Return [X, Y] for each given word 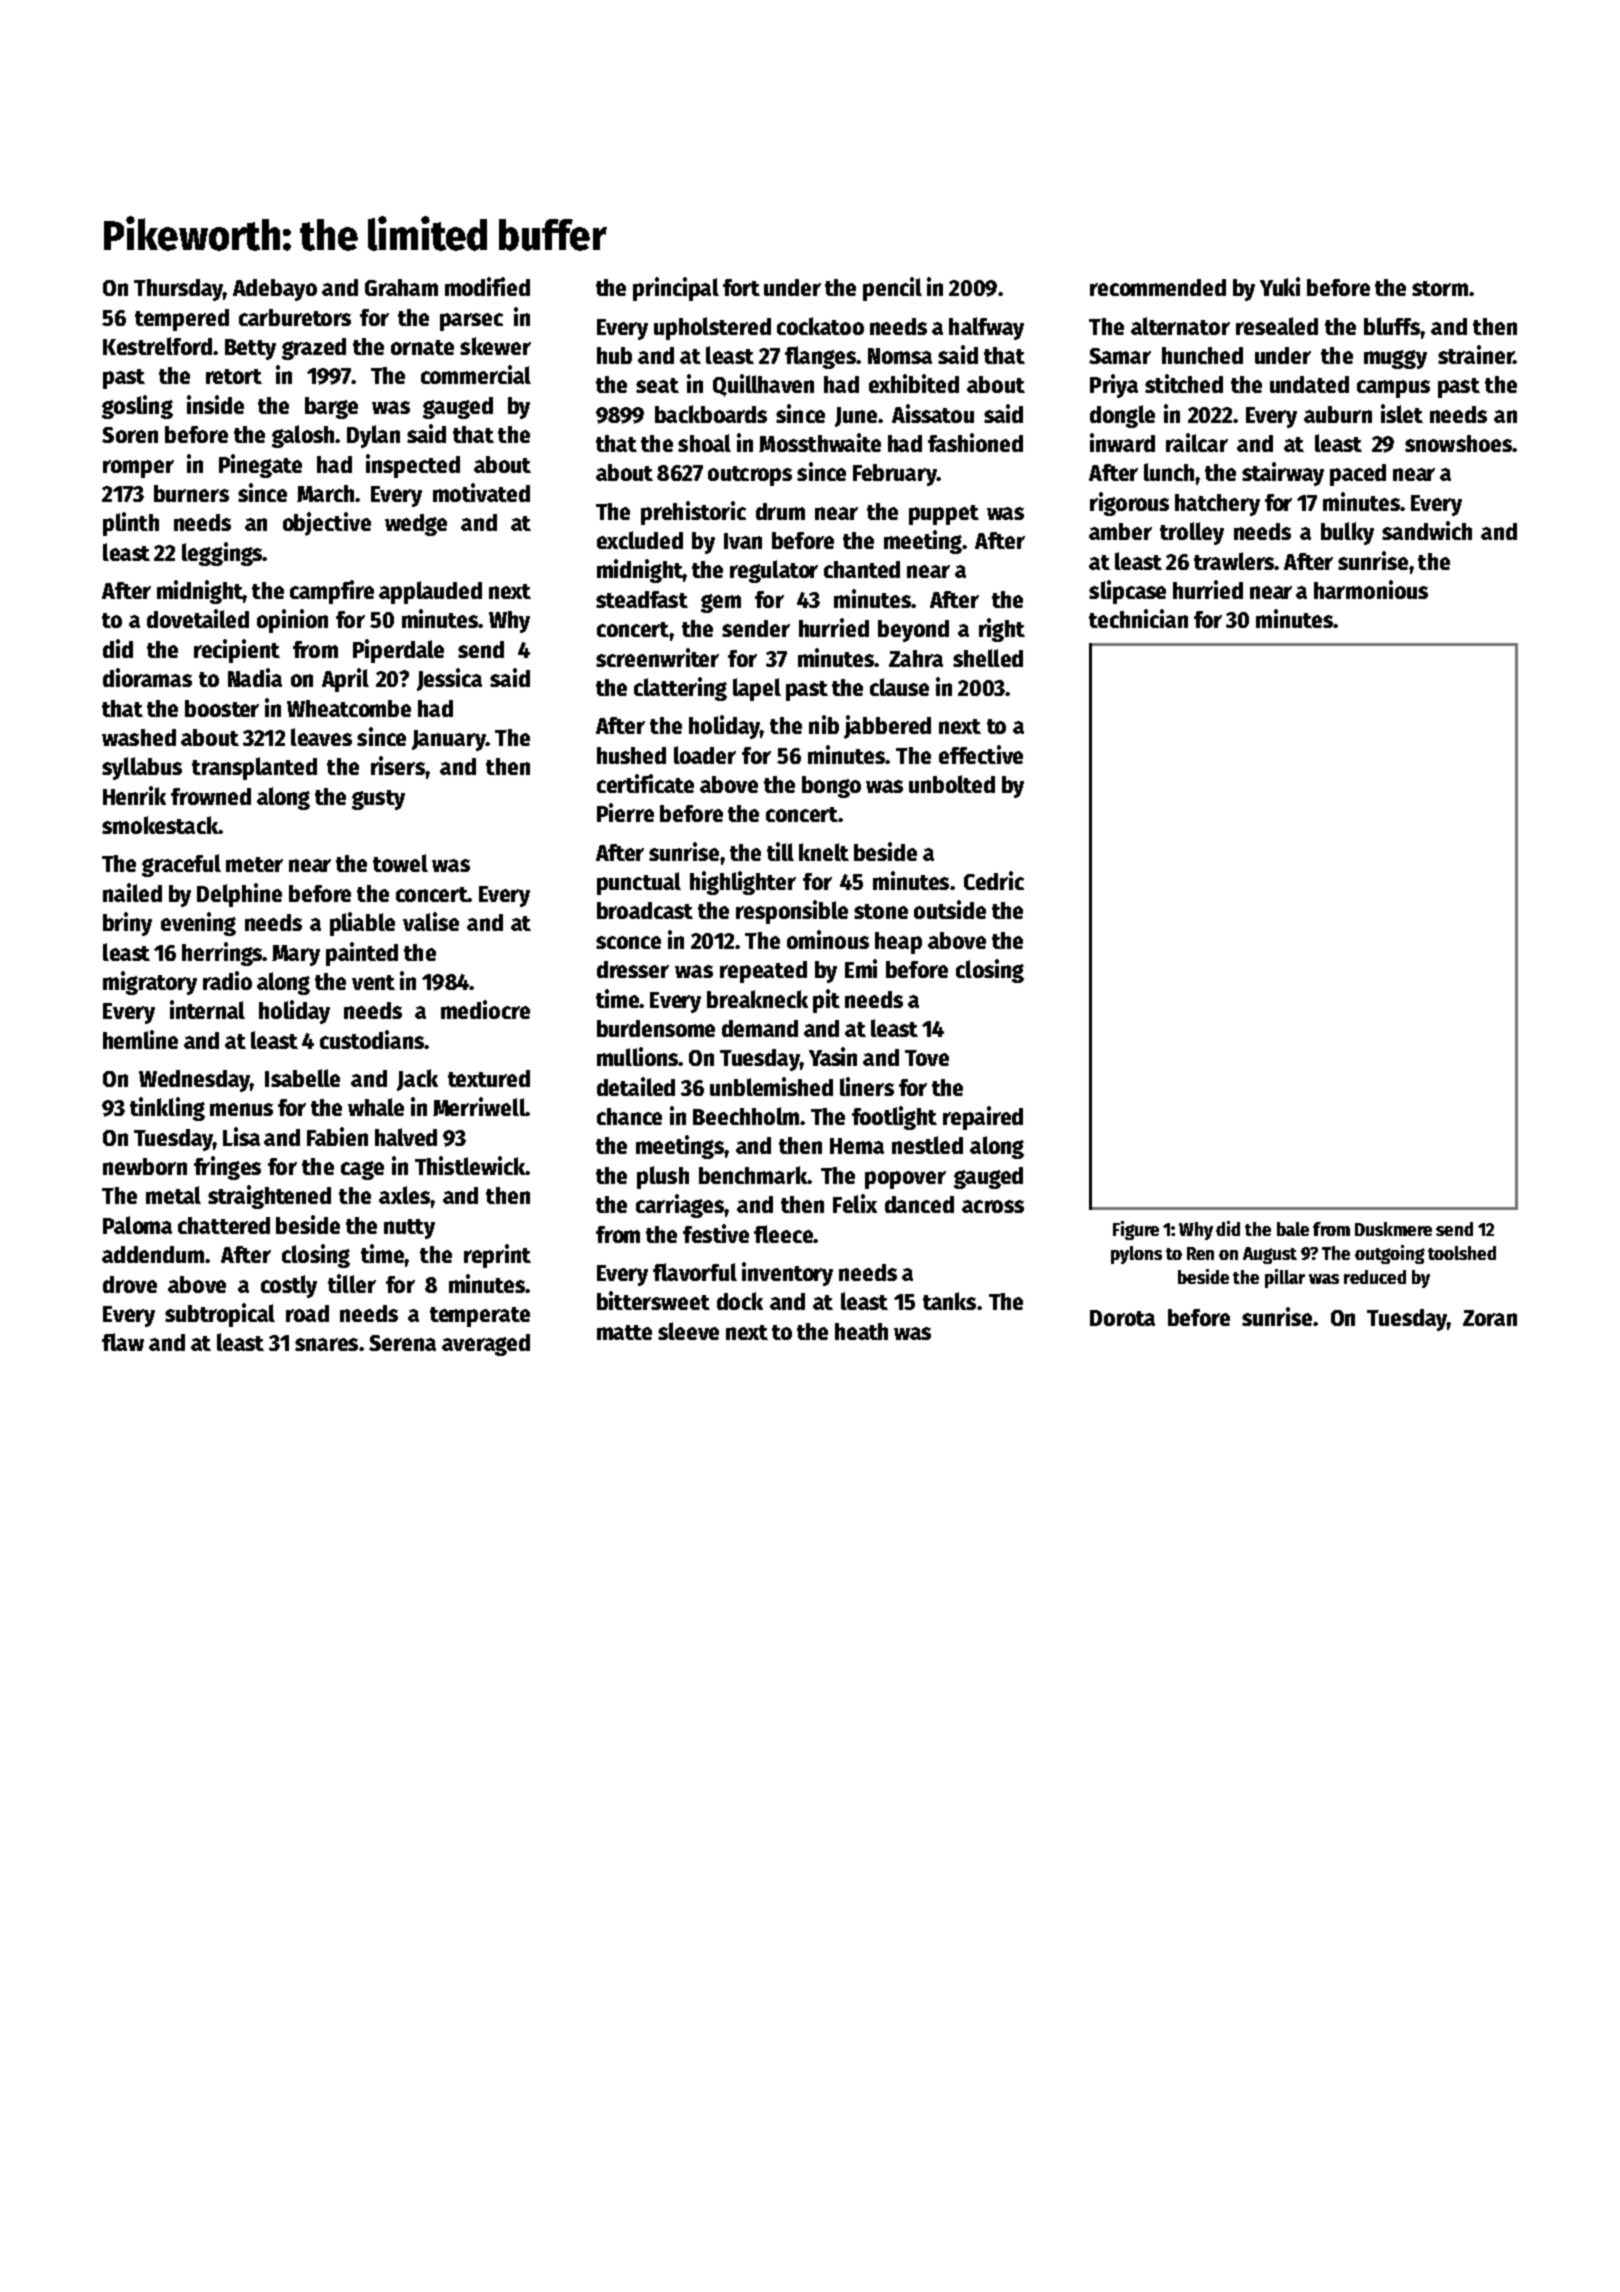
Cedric [994, 880]
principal [676, 289]
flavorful [695, 1272]
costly [289, 1286]
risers [398, 765]
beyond [913, 631]
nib [824, 724]
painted [362, 954]
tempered [182, 320]
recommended [1158, 287]
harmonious [1371, 589]
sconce [628, 942]
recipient [237, 651]
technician [1138, 618]
